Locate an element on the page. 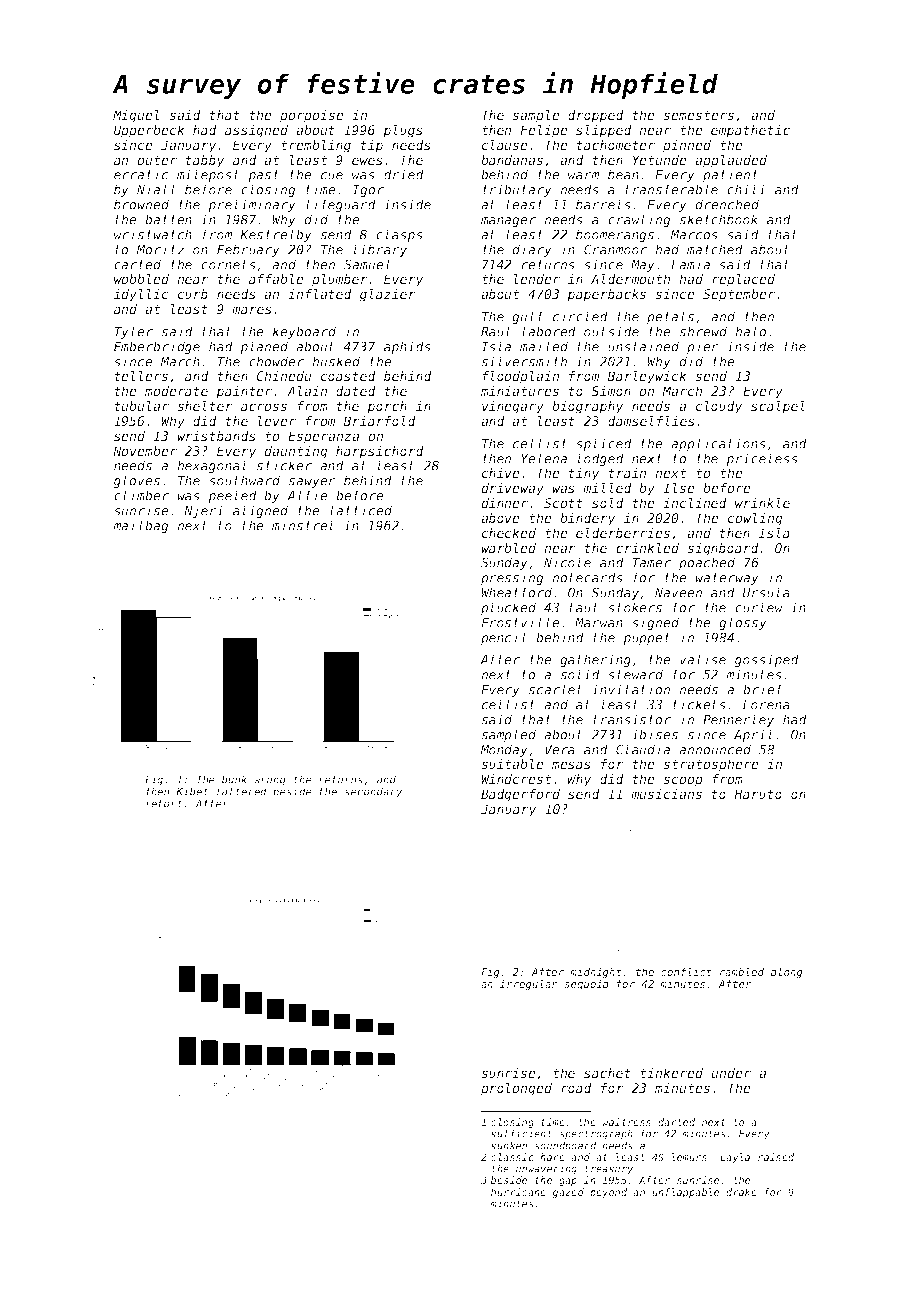  tellers is located at coordinates (141, 376).
